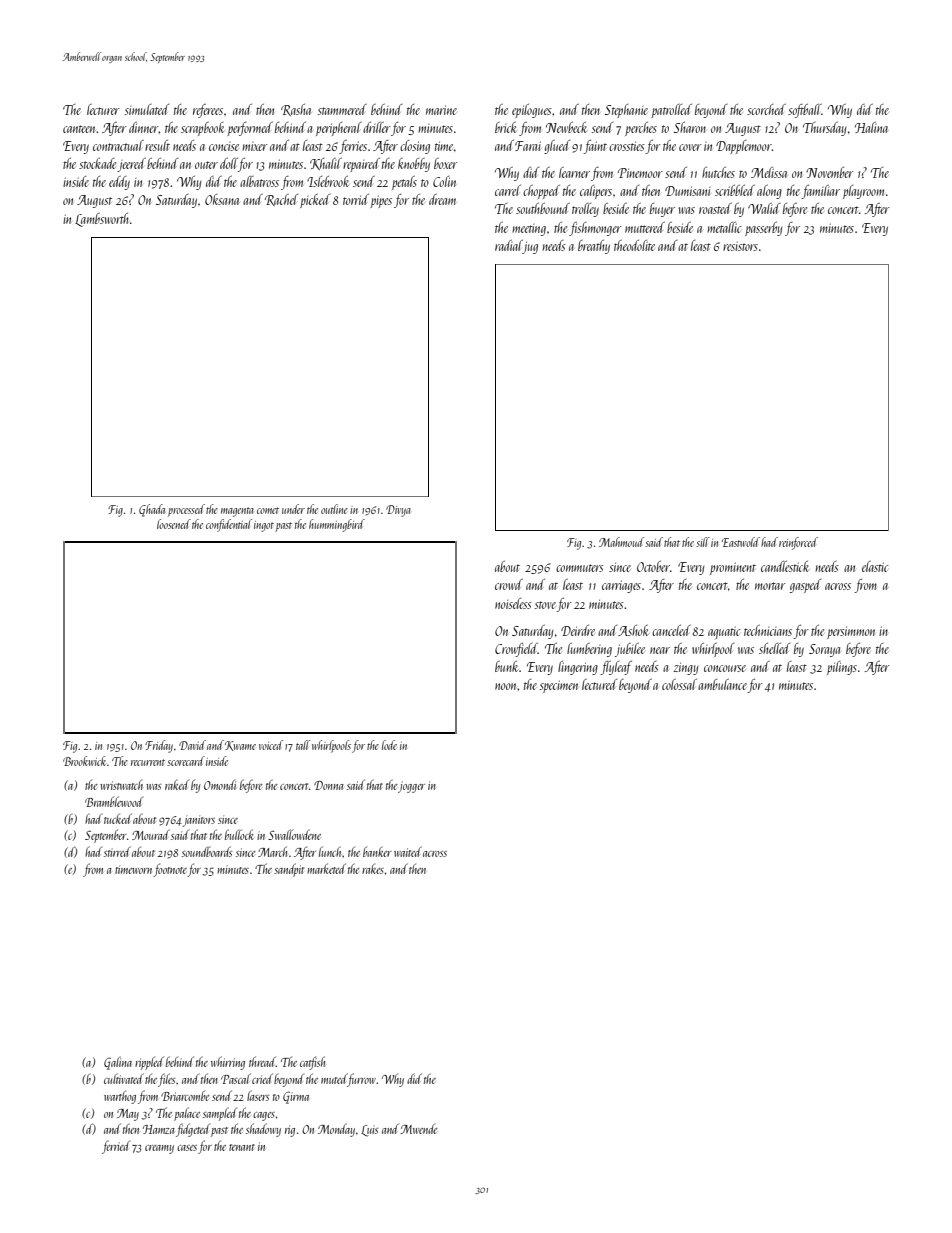  What do you see at coordinates (842, 668) in the screenshot?
I see `pilings` at bounding box center [842, 668].
